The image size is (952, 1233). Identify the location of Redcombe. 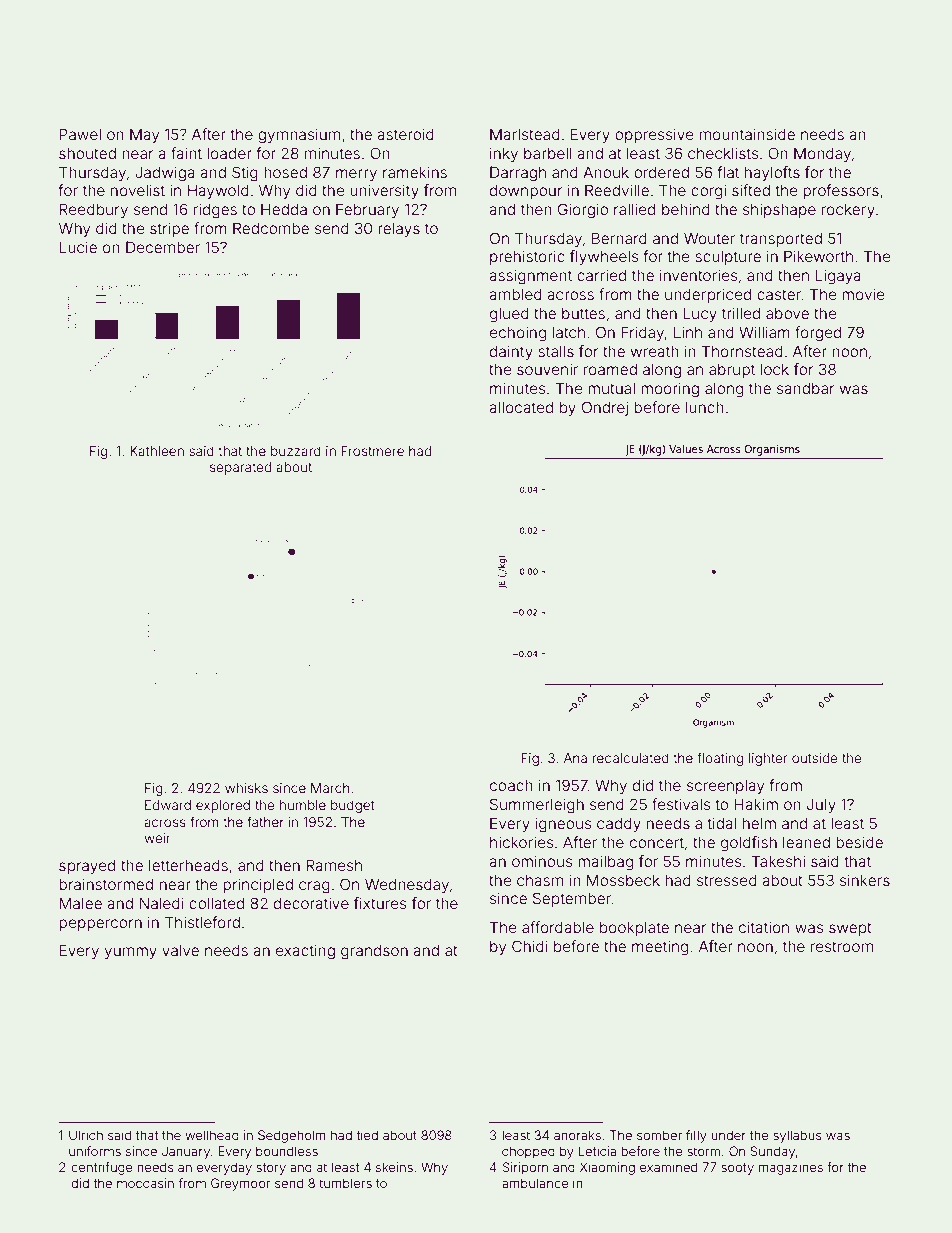
(271, 228).
